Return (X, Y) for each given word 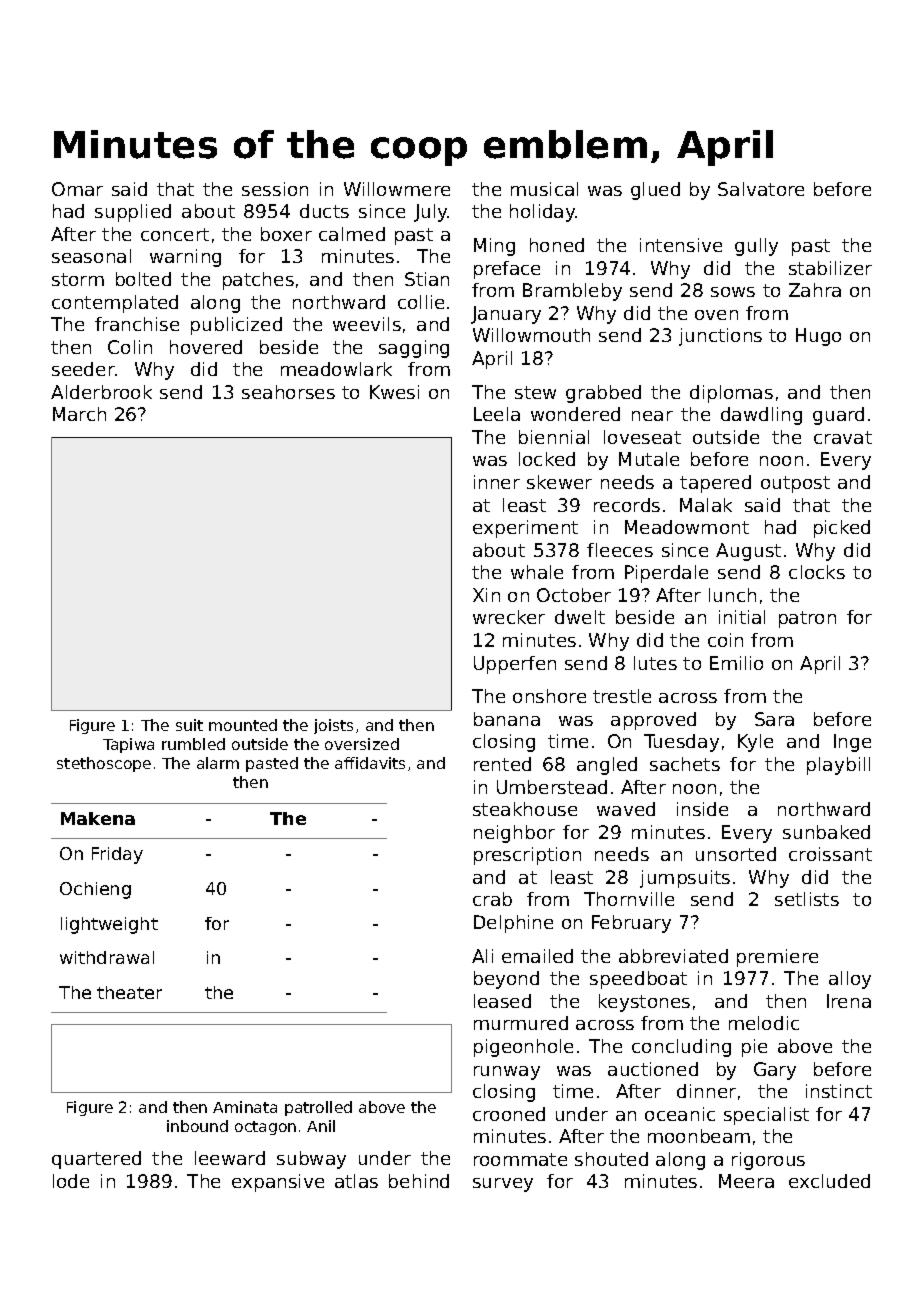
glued (655, 191)
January (506, 315)
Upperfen (515, 665)
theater (129, 992)
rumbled (193, 744)
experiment (525, 529)
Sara (774, 719)
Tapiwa (128, 745)
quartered (96, 1160)
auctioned (653, 1069)
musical (544, 189)
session (275, 189)
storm (78, 279)
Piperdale (666, 574)
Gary (775, 1071)
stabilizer (830, 268)
